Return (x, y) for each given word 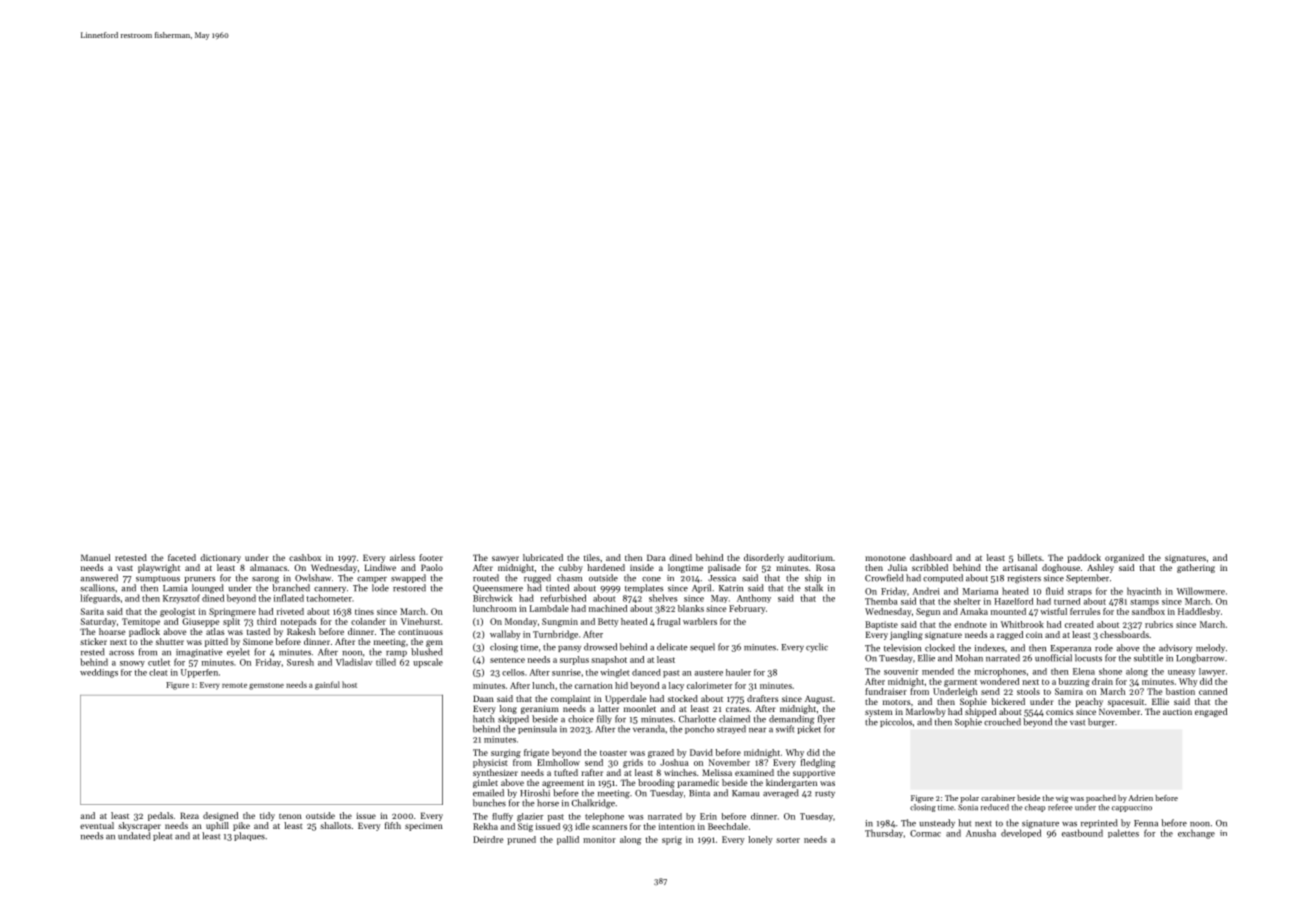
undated (134, 836)
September (1087, 578)
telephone (604, 817)
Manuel (95, 557)
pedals (160, 816)
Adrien (1141, 798)
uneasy (1181, 673)
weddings (99, 673)
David (701, 752)
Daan (483, 698)
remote (234, 685)
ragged (1010, 635)
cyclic (817, 647)
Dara (656, 557)
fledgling (818, 763)
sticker (93, 641)
